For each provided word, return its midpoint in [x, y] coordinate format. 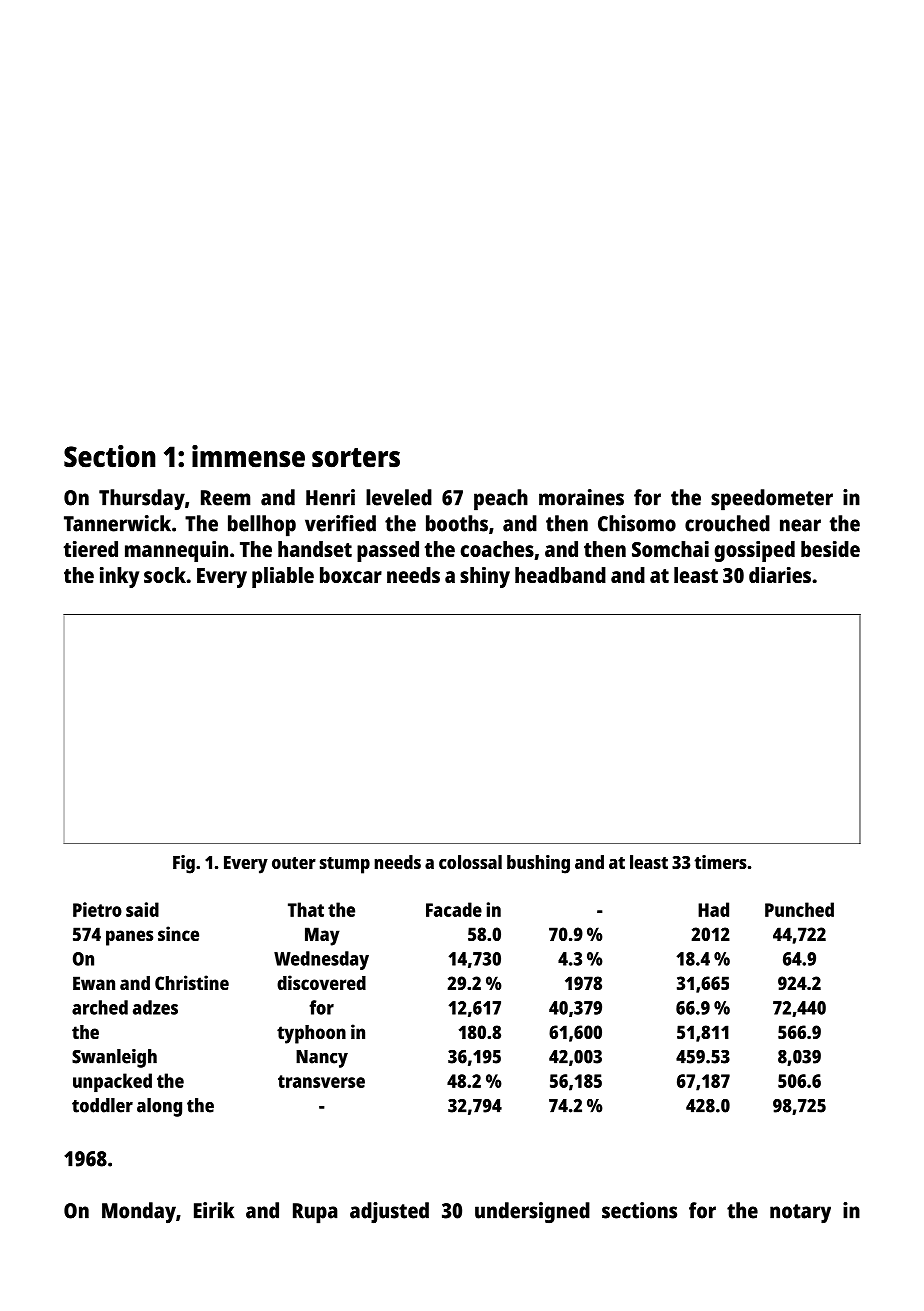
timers [720, 862]
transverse [321, 1081]
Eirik [214, 1210]
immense [248, 456]
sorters [356, 458]
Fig [184, 864]
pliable [283, 577]
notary [800, 1213]
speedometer [772, 500]
